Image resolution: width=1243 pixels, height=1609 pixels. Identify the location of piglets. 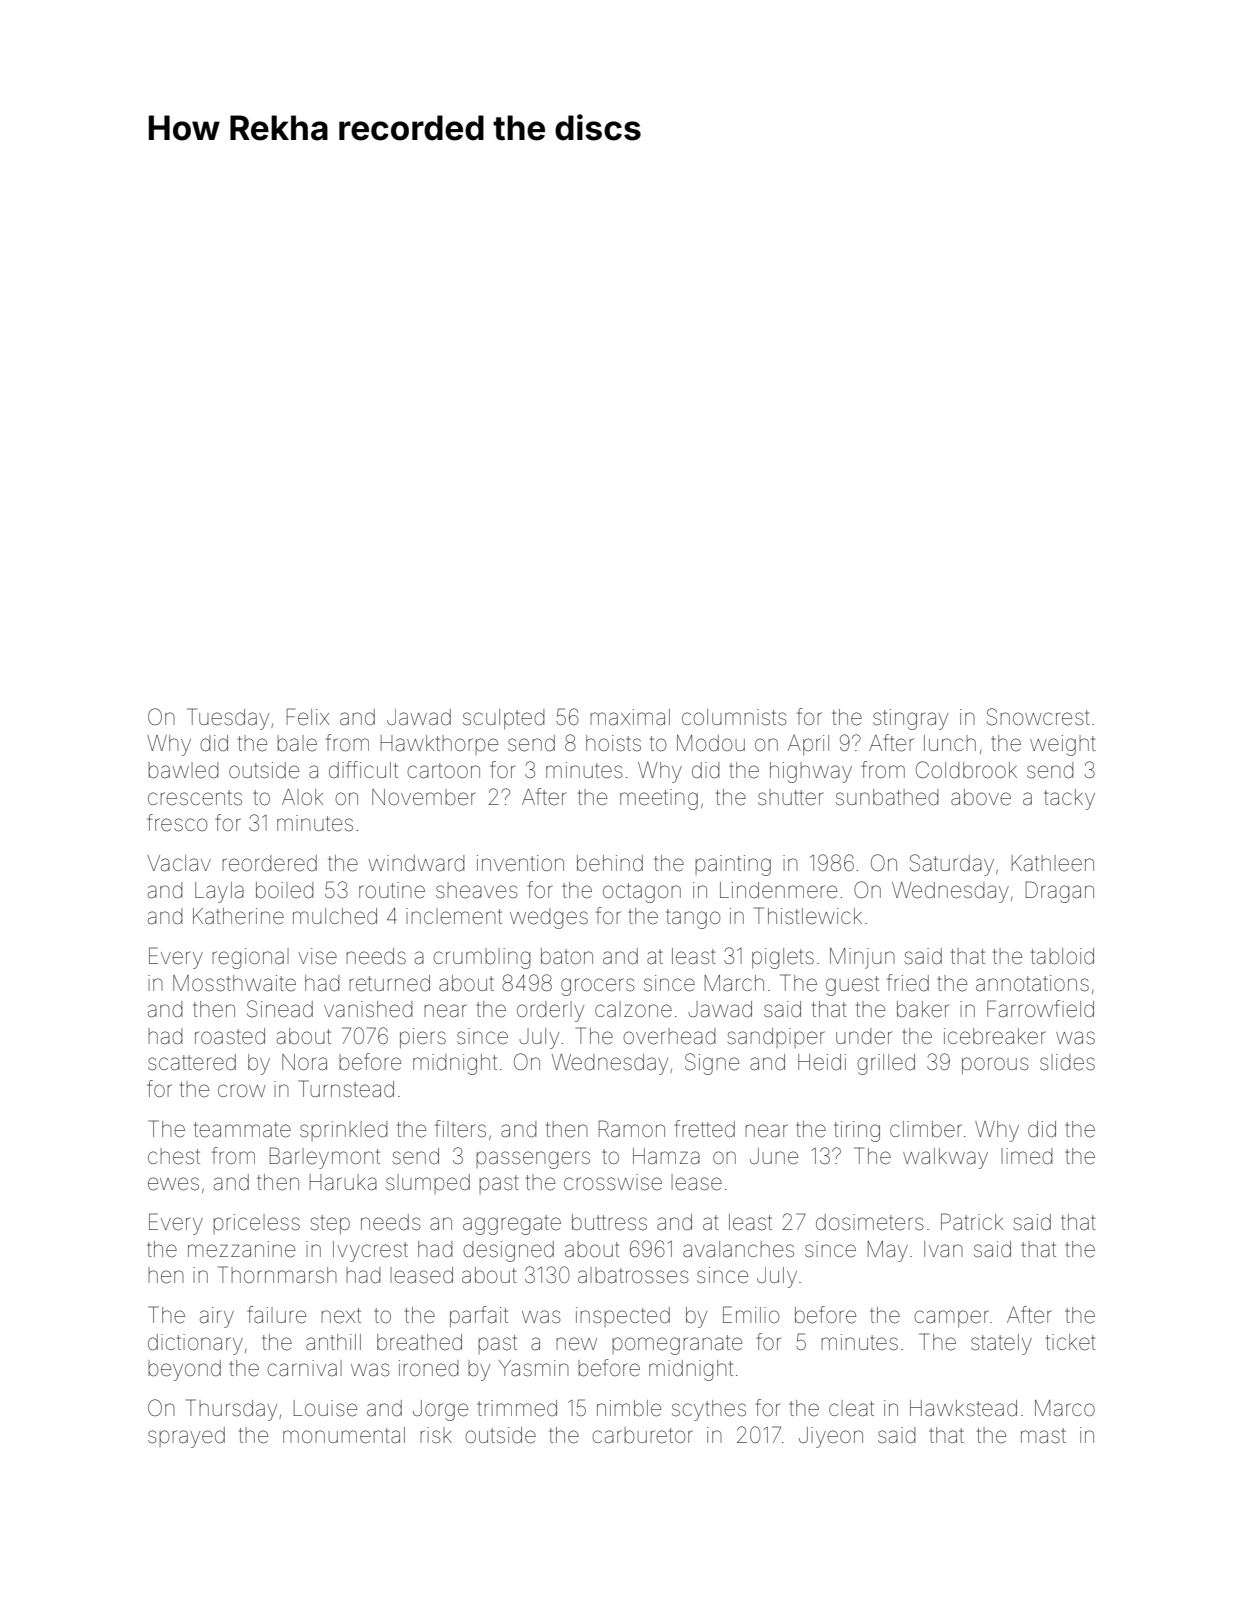
(783, 958).
